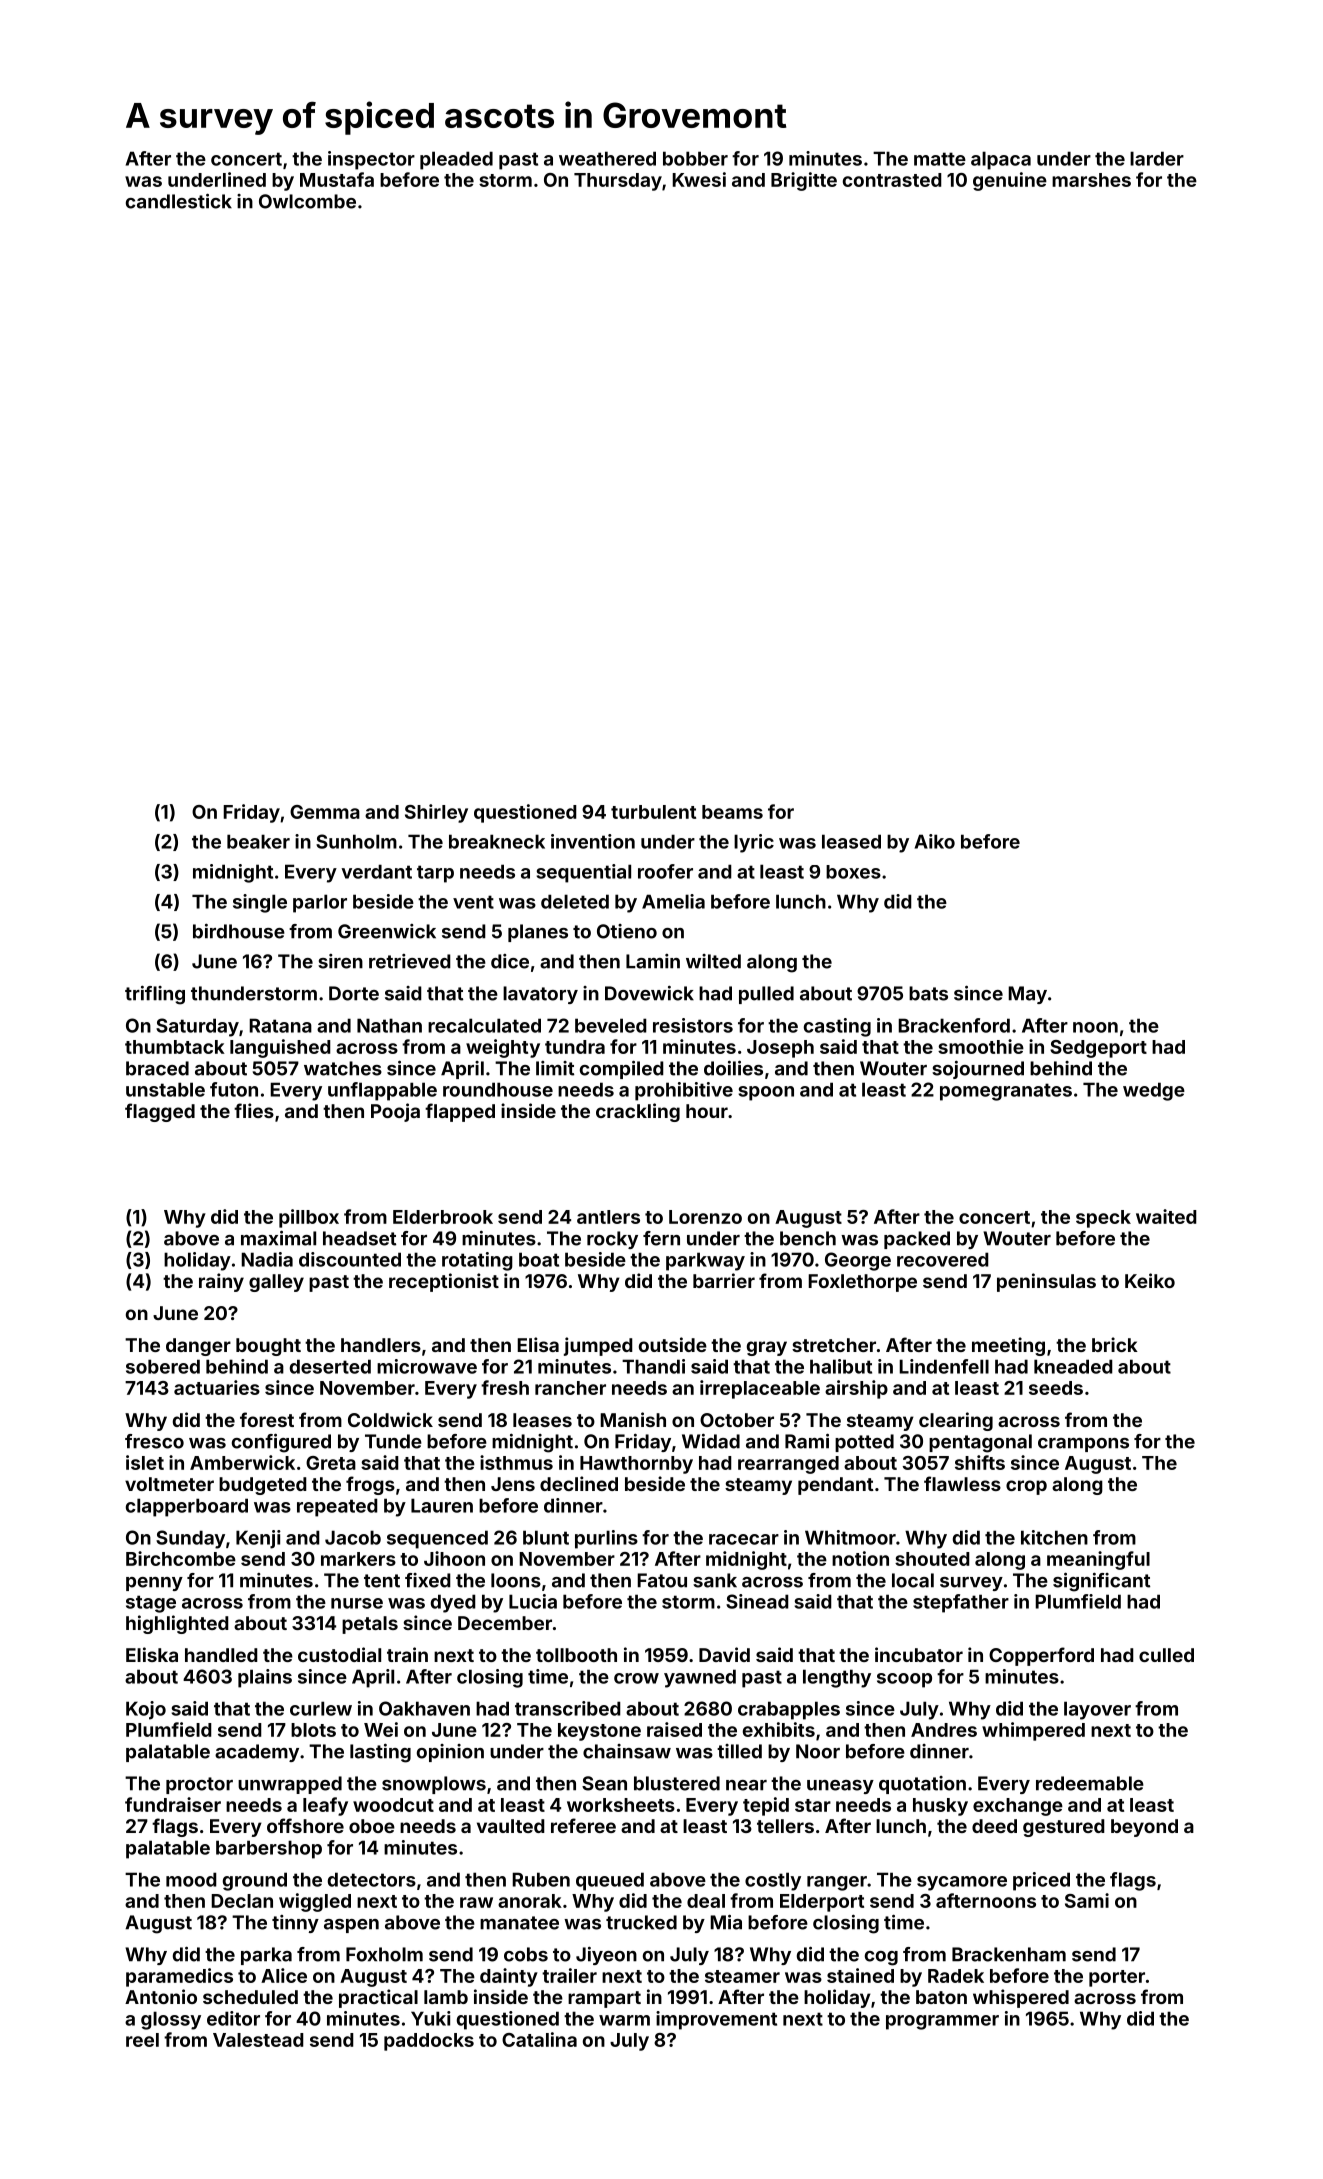 The image size is (1323, 2179). What do you see at coordinates (788, 1465) in the screenshot?
I see `rearranged` at bounding box center [788, 1465].
